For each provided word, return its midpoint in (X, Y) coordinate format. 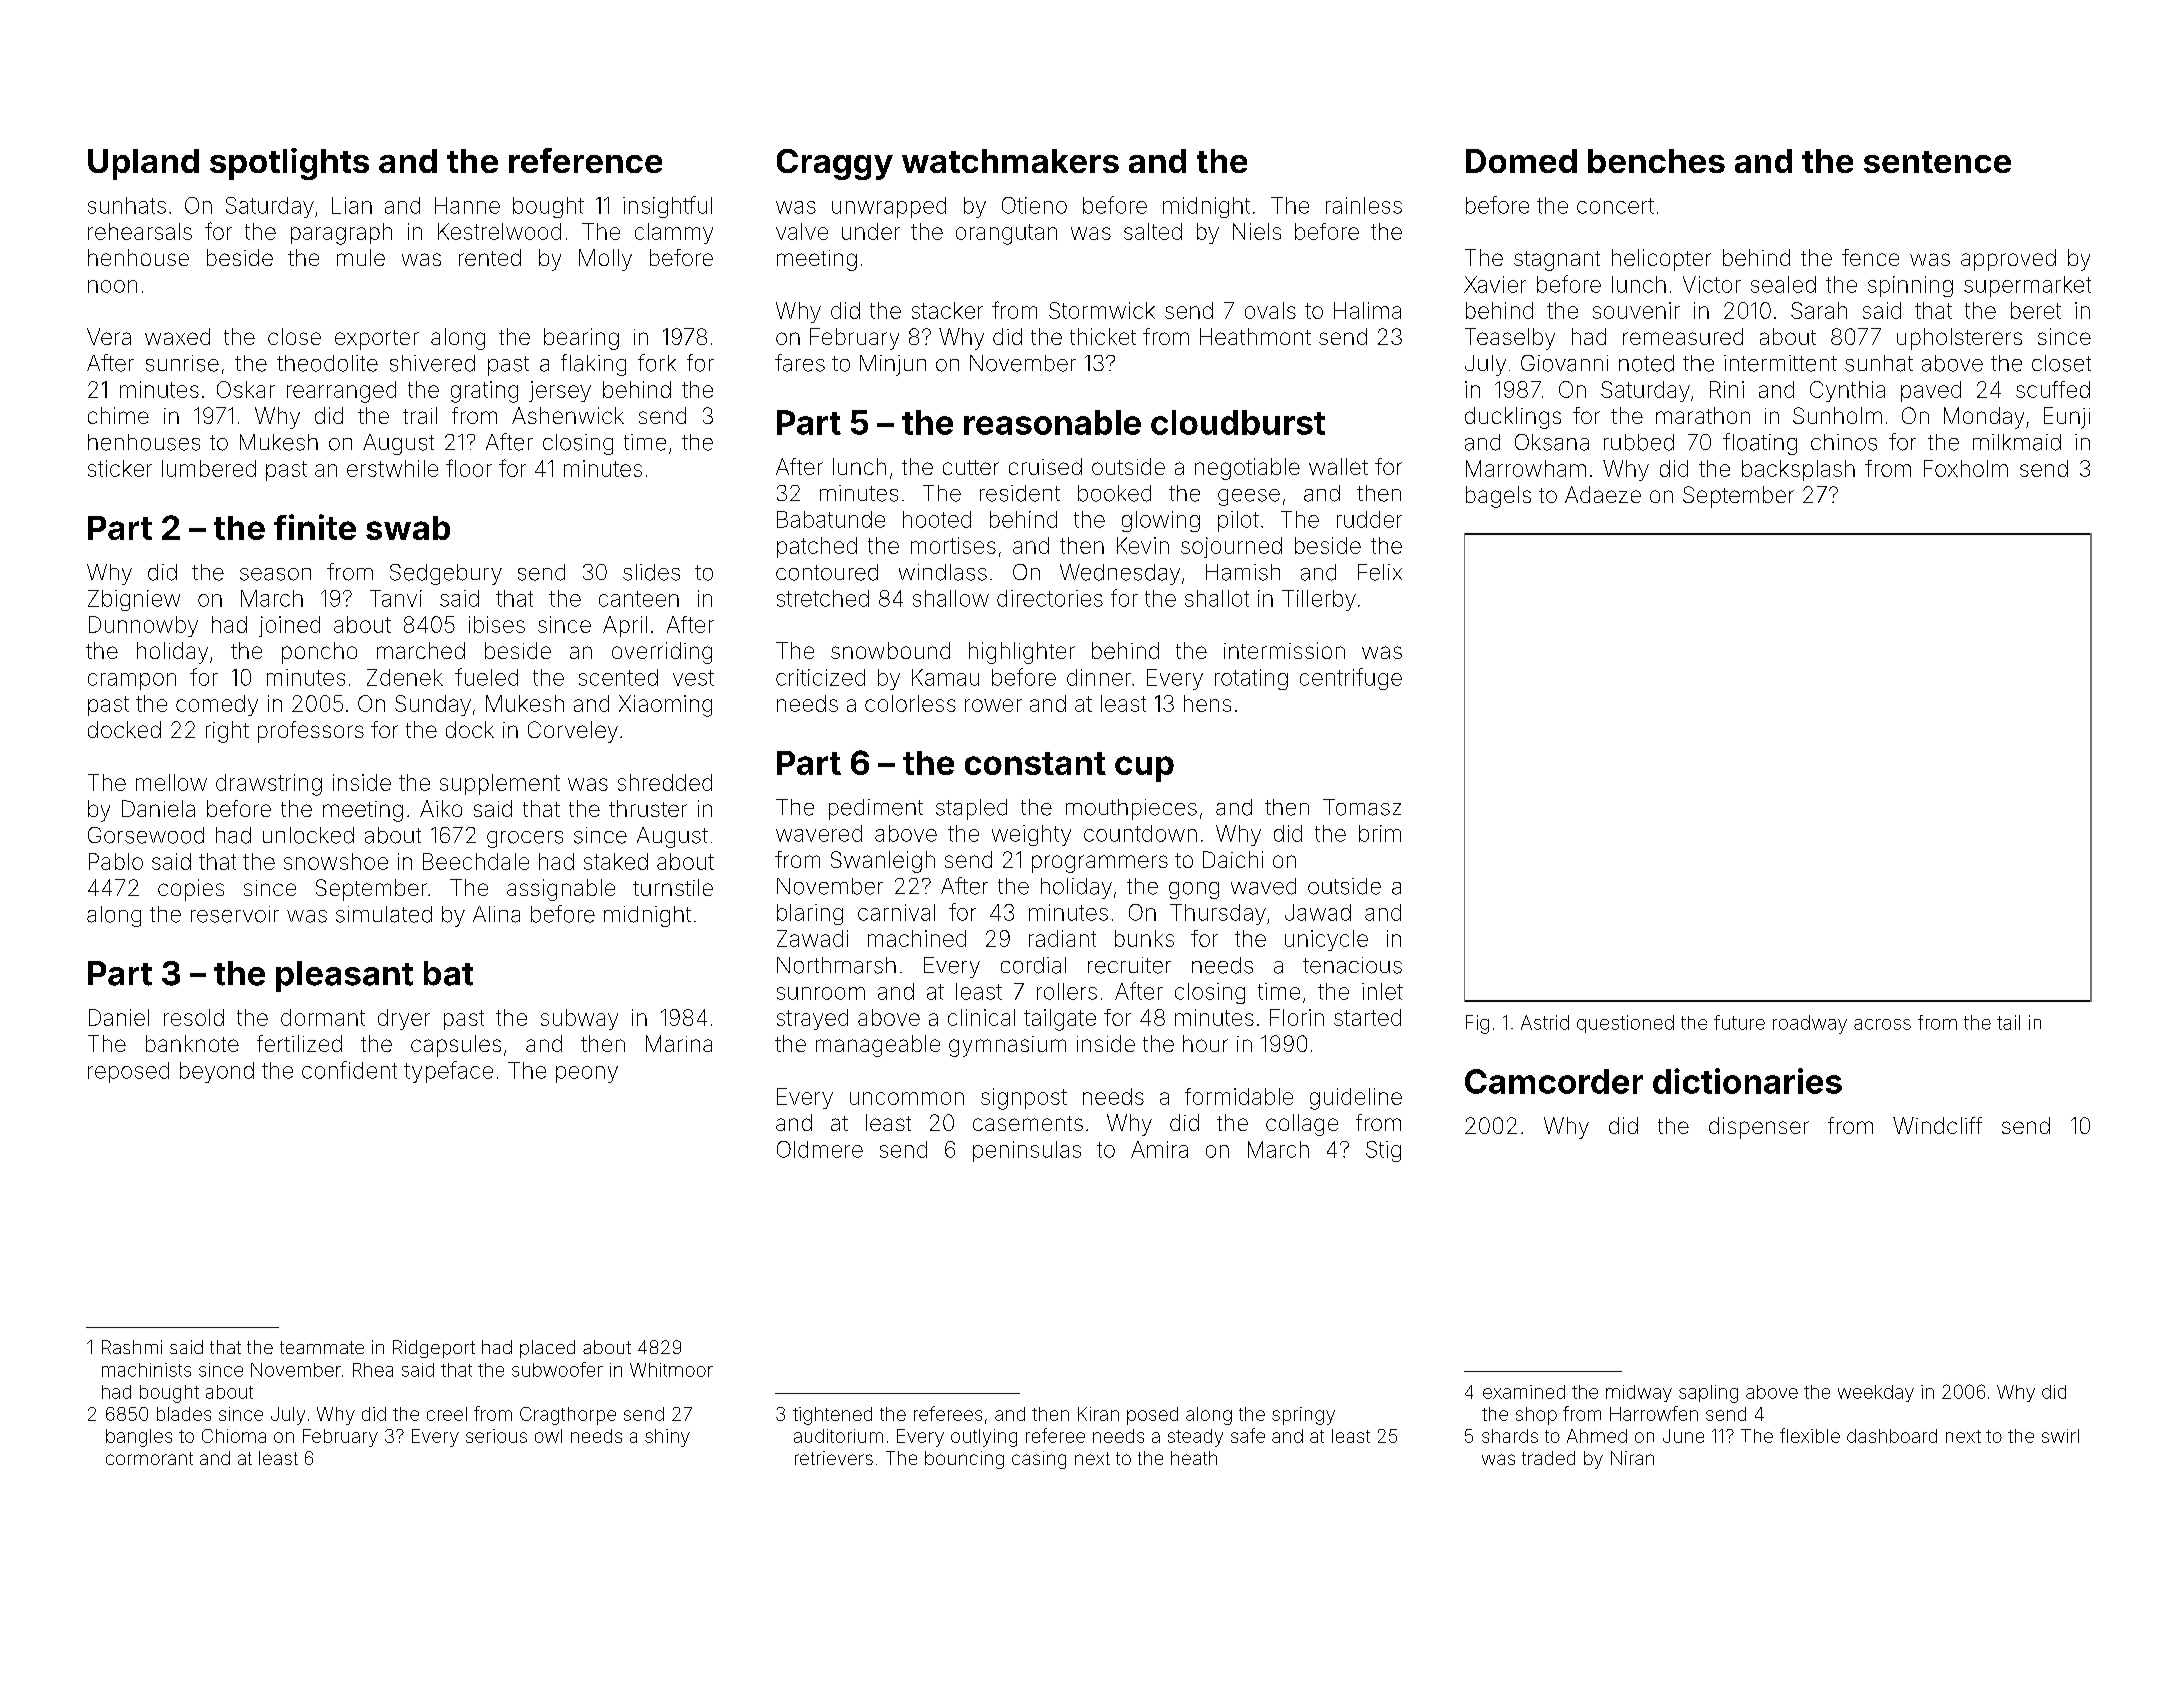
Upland (143, 164)
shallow (951, 598)
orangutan (1006, 234)
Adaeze (1603, 494)
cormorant (149, 1458)
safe (1248, 1435)
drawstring (269, 785)
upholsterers (1959, 339)
